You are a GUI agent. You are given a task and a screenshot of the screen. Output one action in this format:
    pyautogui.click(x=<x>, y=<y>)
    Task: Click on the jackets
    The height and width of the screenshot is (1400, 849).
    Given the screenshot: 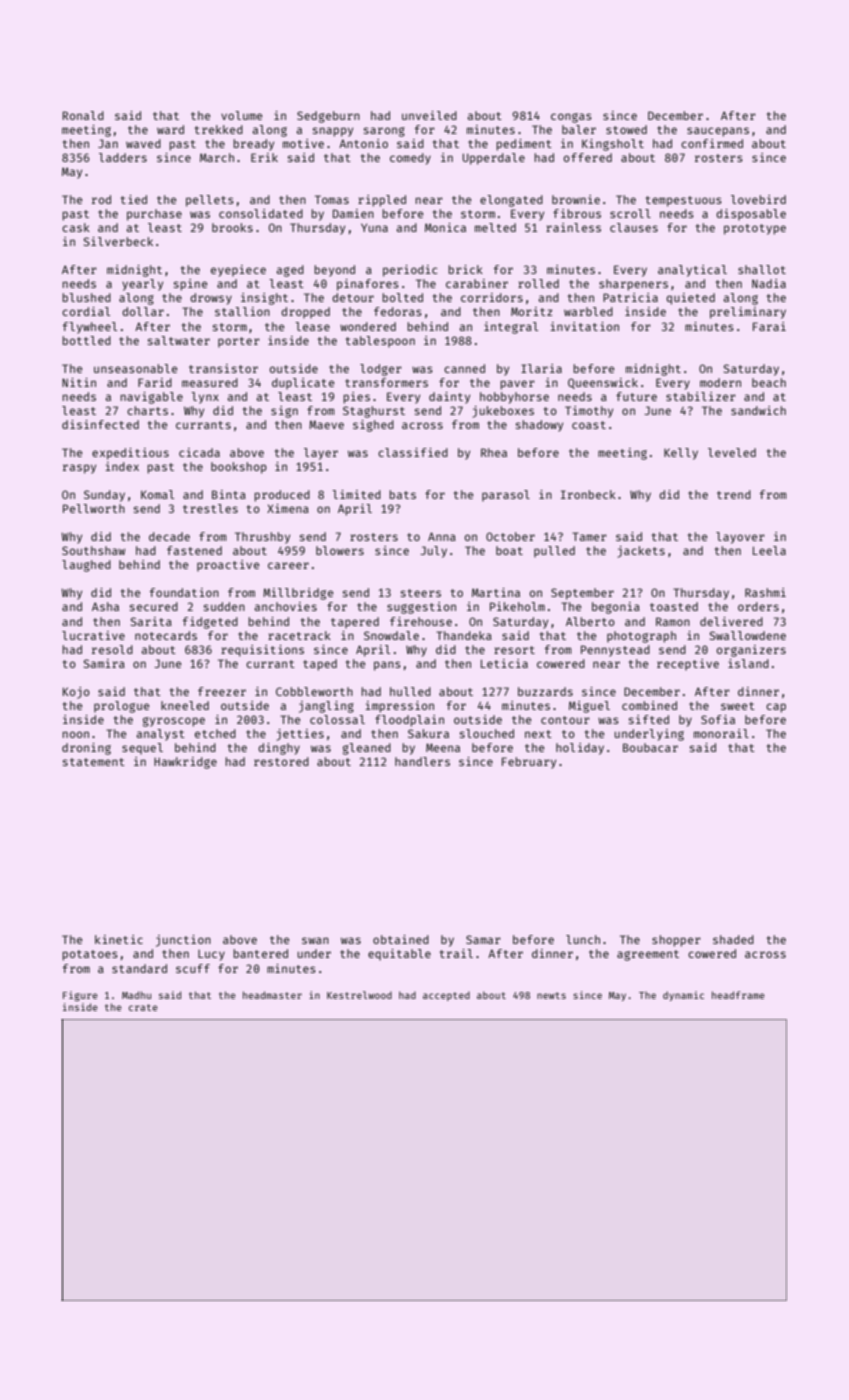 What is the action you would take?
    pyautogui.click(x=641, y=552)
